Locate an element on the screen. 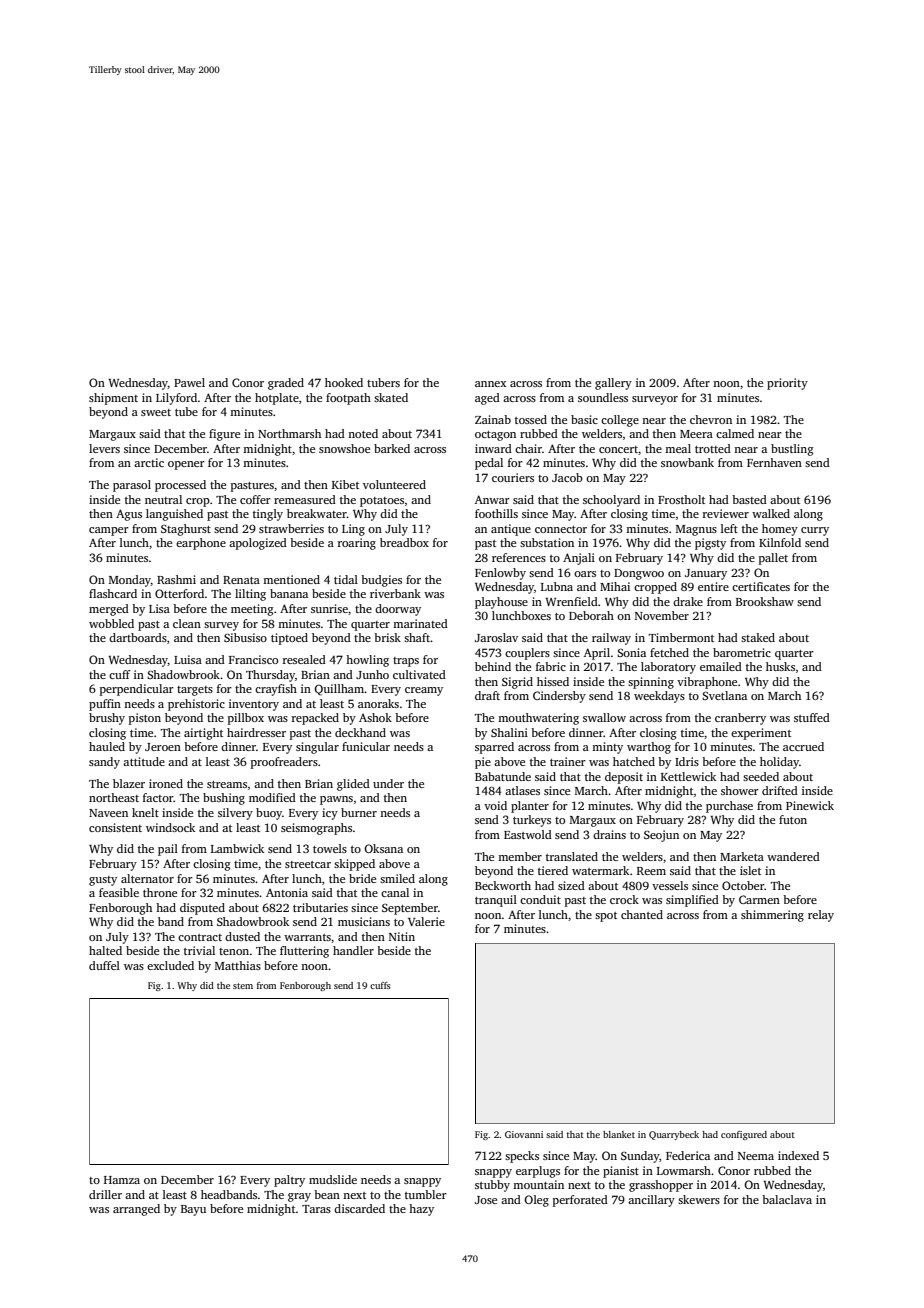  tiptoed is located at coordinates (289, 639).
